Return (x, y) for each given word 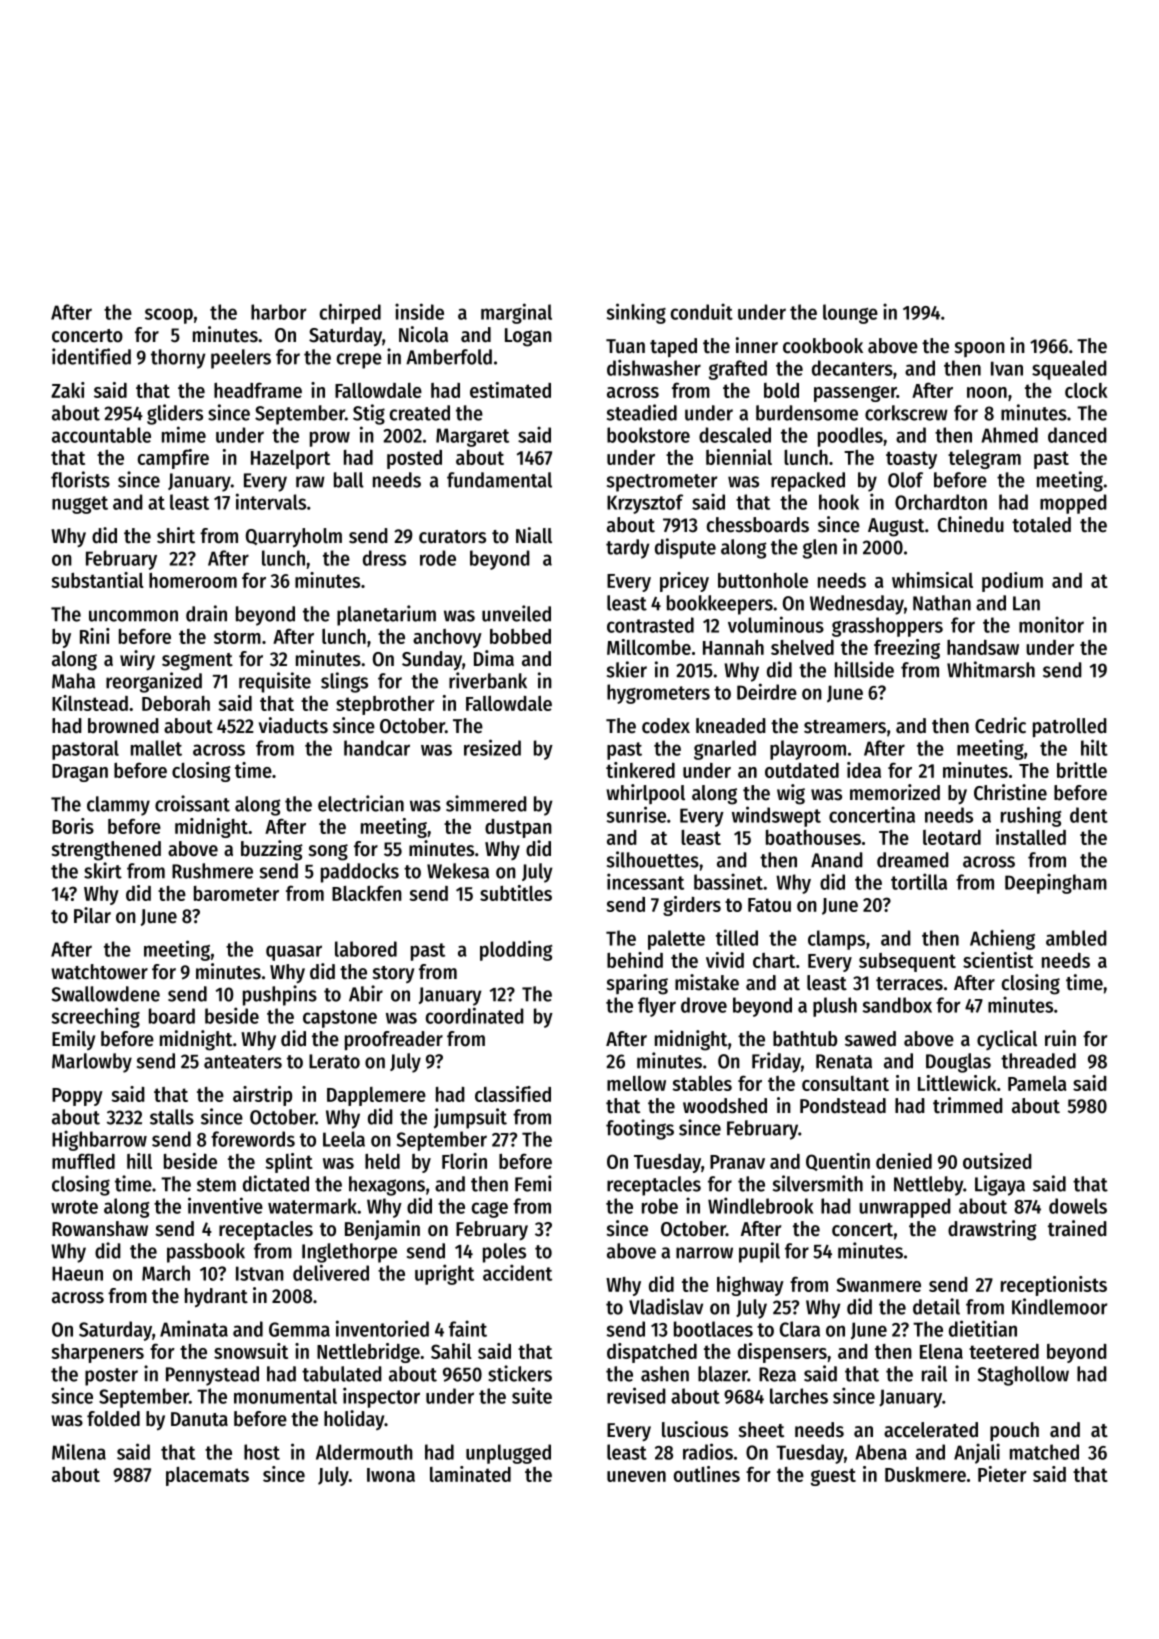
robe (660, 1206)
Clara (800, 1329)
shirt (176, 535)
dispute (685, 548)
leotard (952, 837)
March (166, 1273)
